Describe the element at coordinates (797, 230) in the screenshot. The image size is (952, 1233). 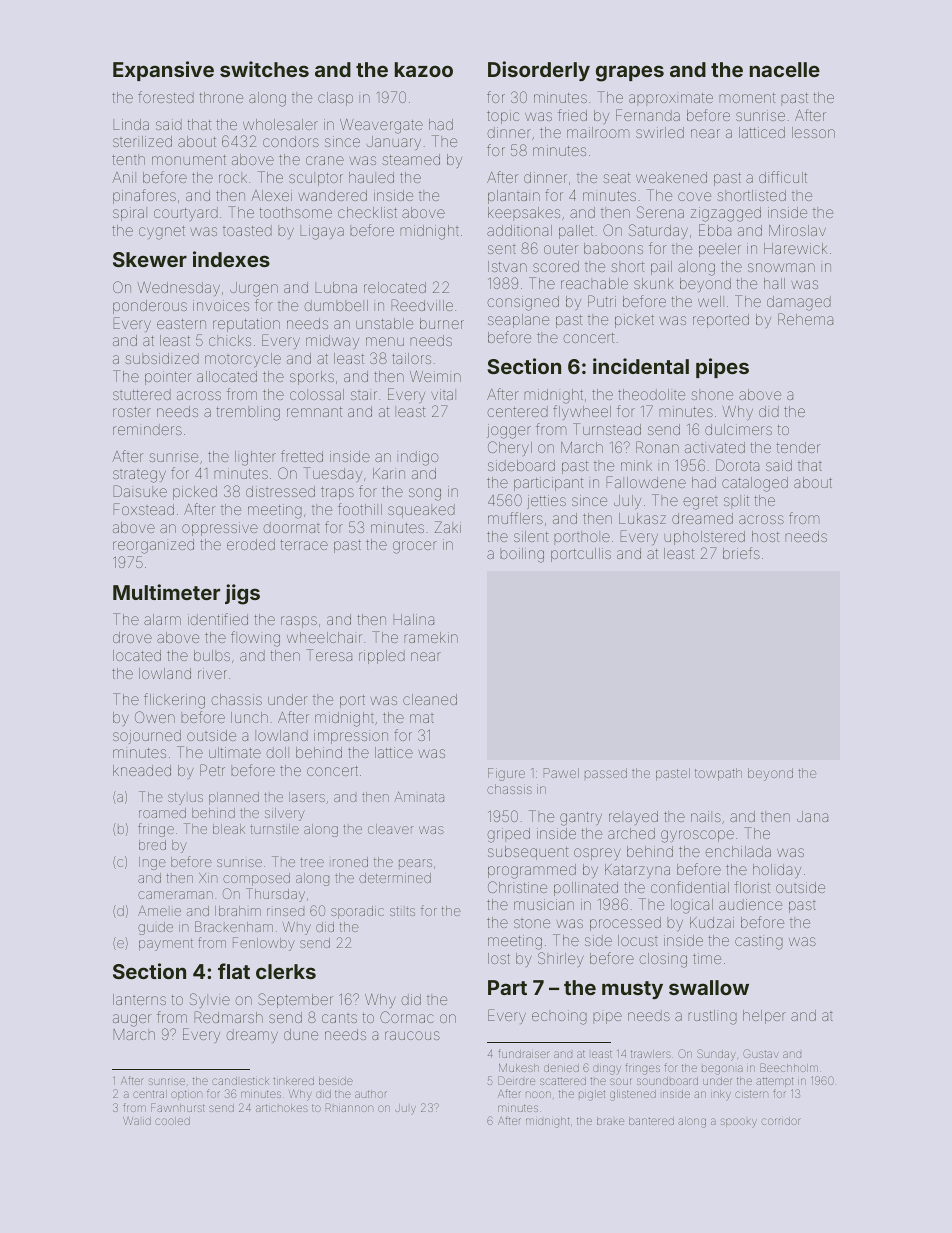
I see `Miroslav` at that location.
